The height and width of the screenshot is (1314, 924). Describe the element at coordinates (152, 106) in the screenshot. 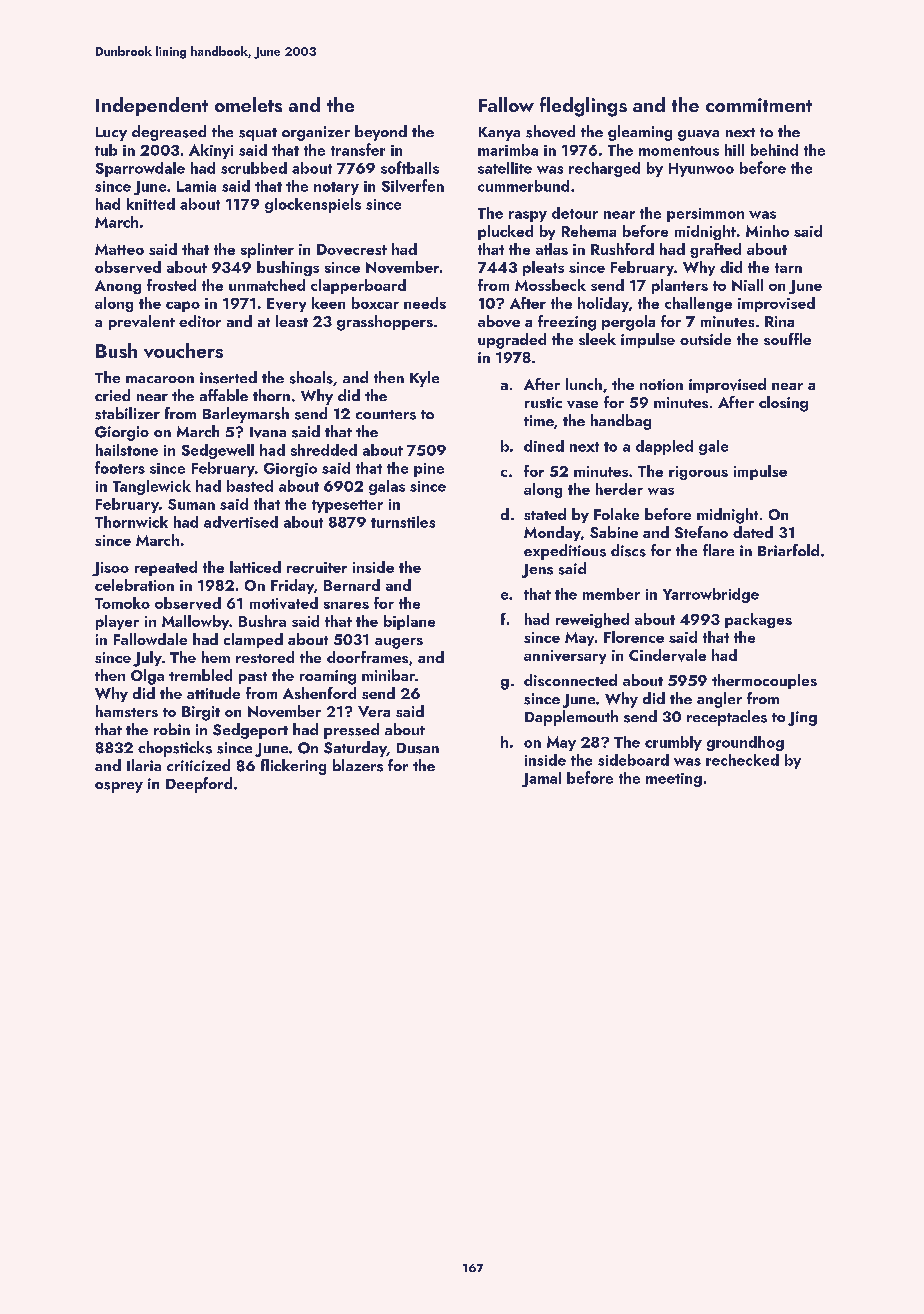

I see `Independent` at that location.
